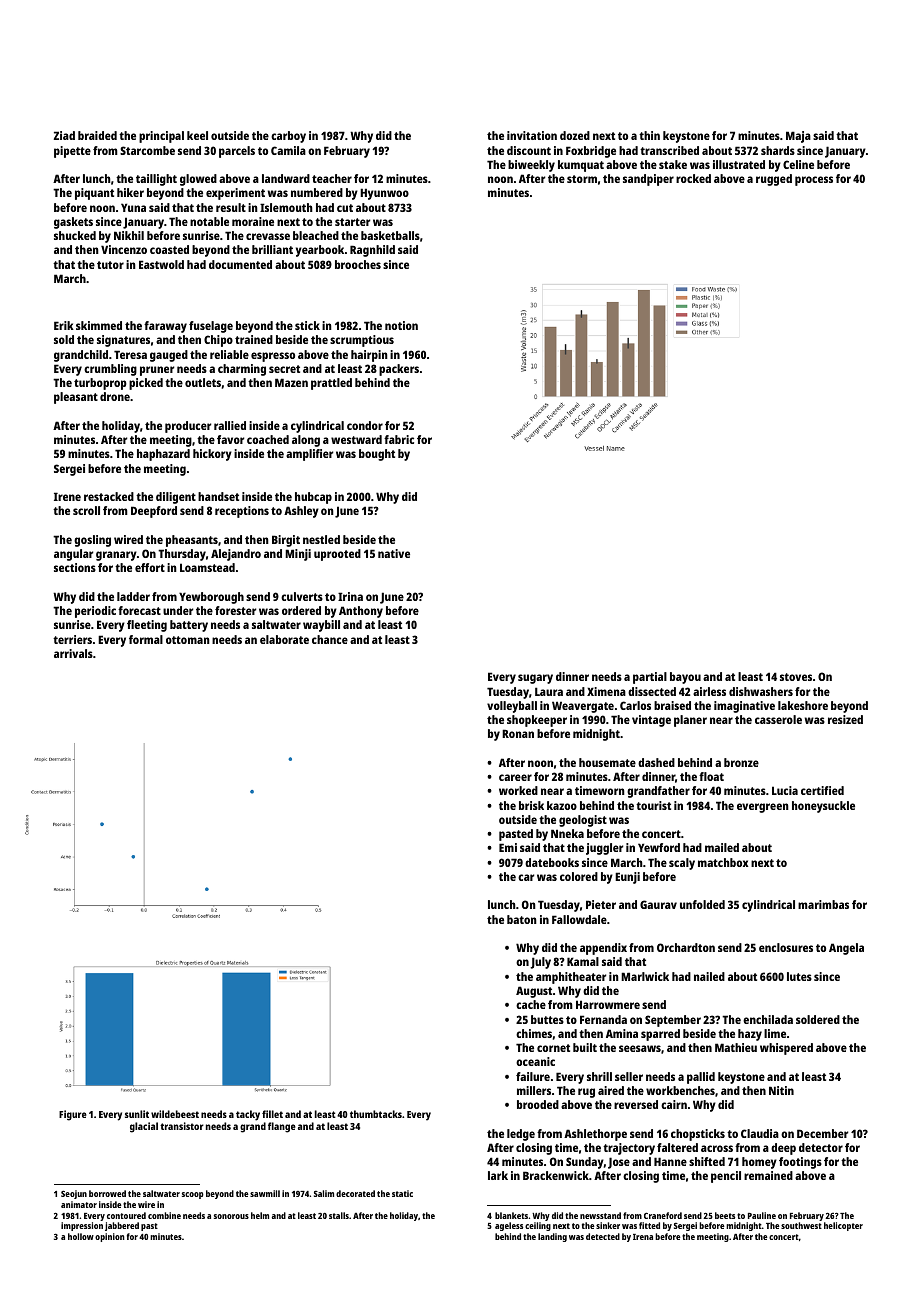  I want to click on biweekly, so click(531, 166).
